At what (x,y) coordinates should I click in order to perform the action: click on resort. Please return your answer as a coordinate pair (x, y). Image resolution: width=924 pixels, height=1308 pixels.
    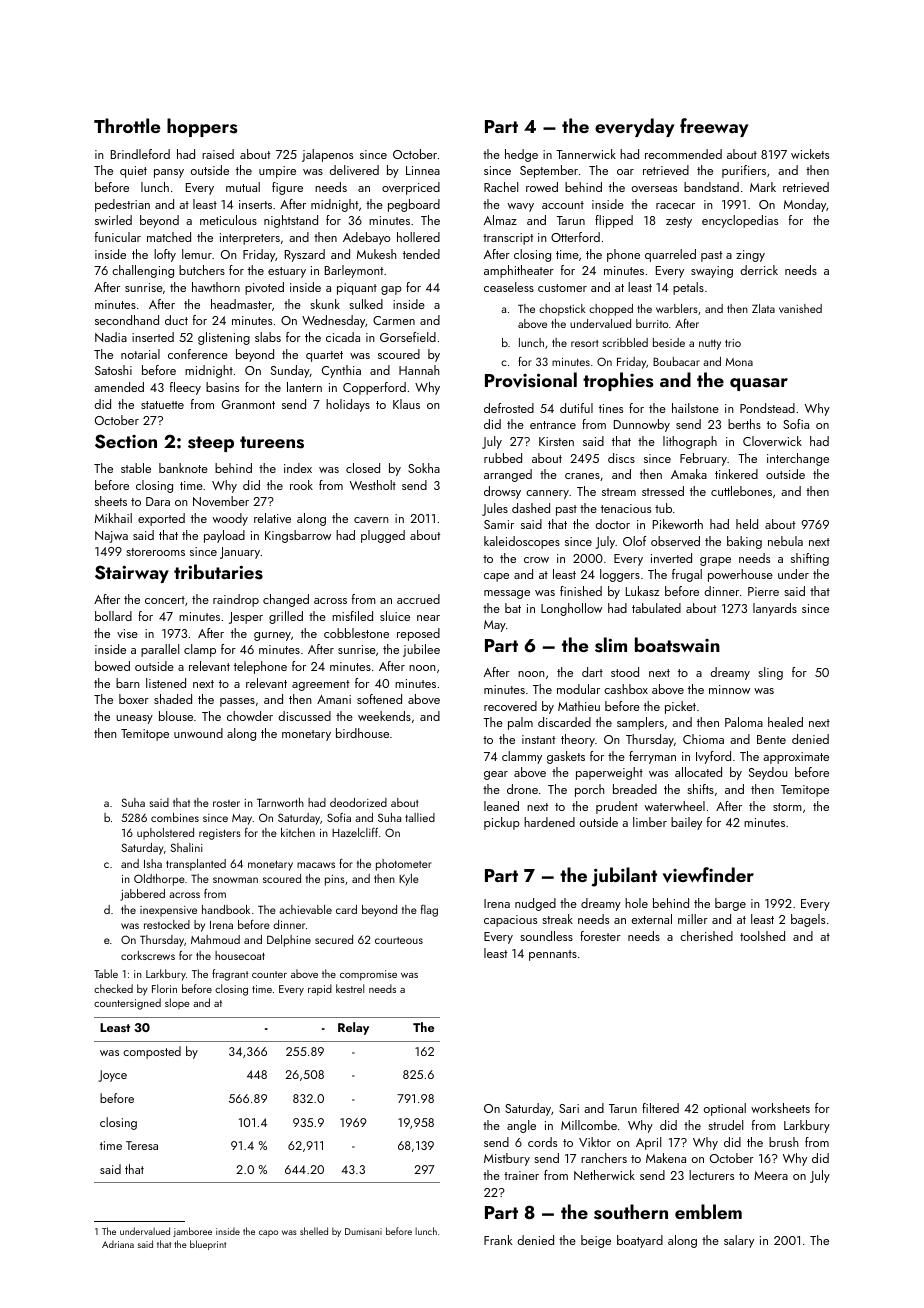
    Looking at the image, I should click on (584, 343).
